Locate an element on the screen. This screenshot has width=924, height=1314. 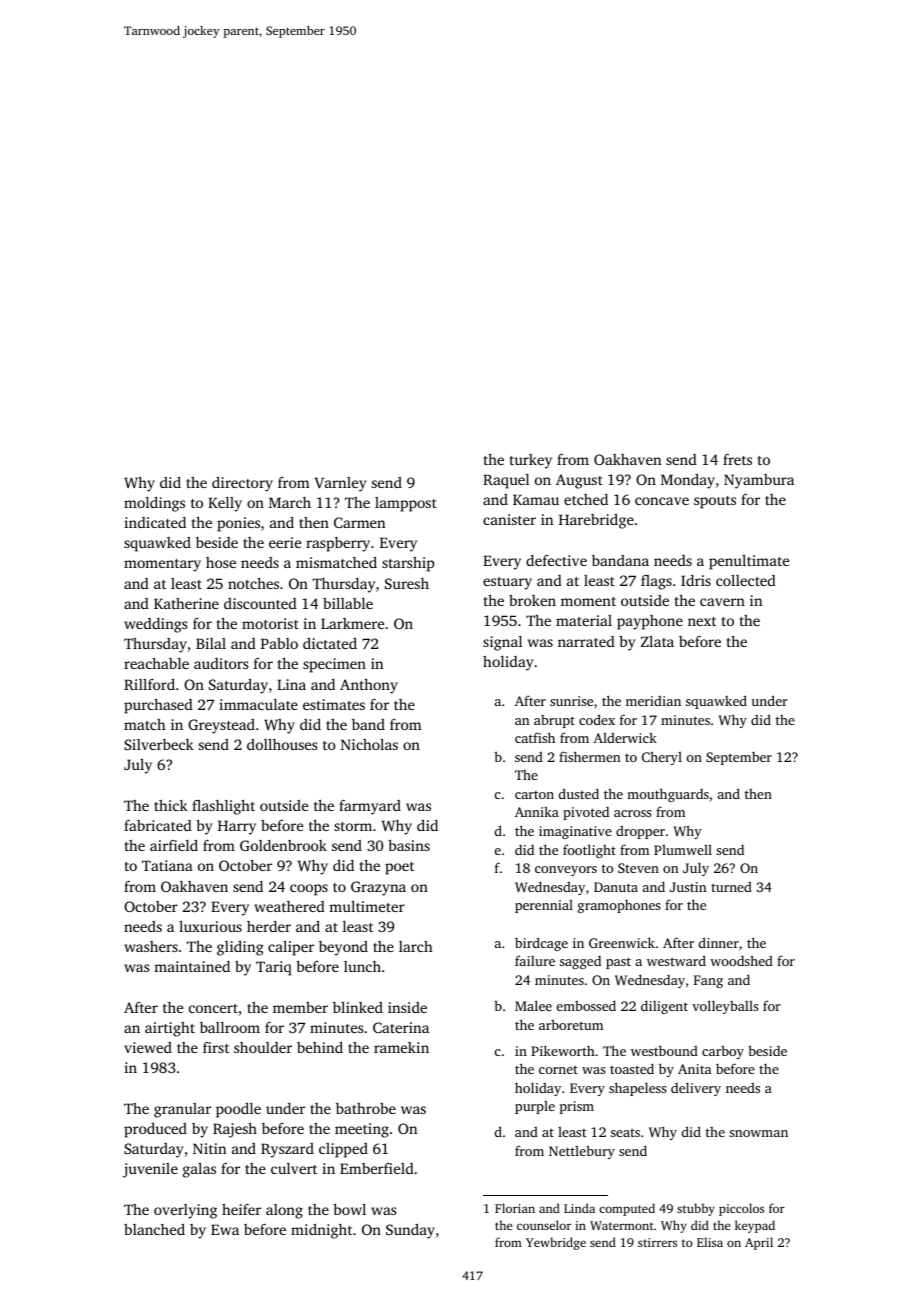
along is located at coordinates (284, 1211).
